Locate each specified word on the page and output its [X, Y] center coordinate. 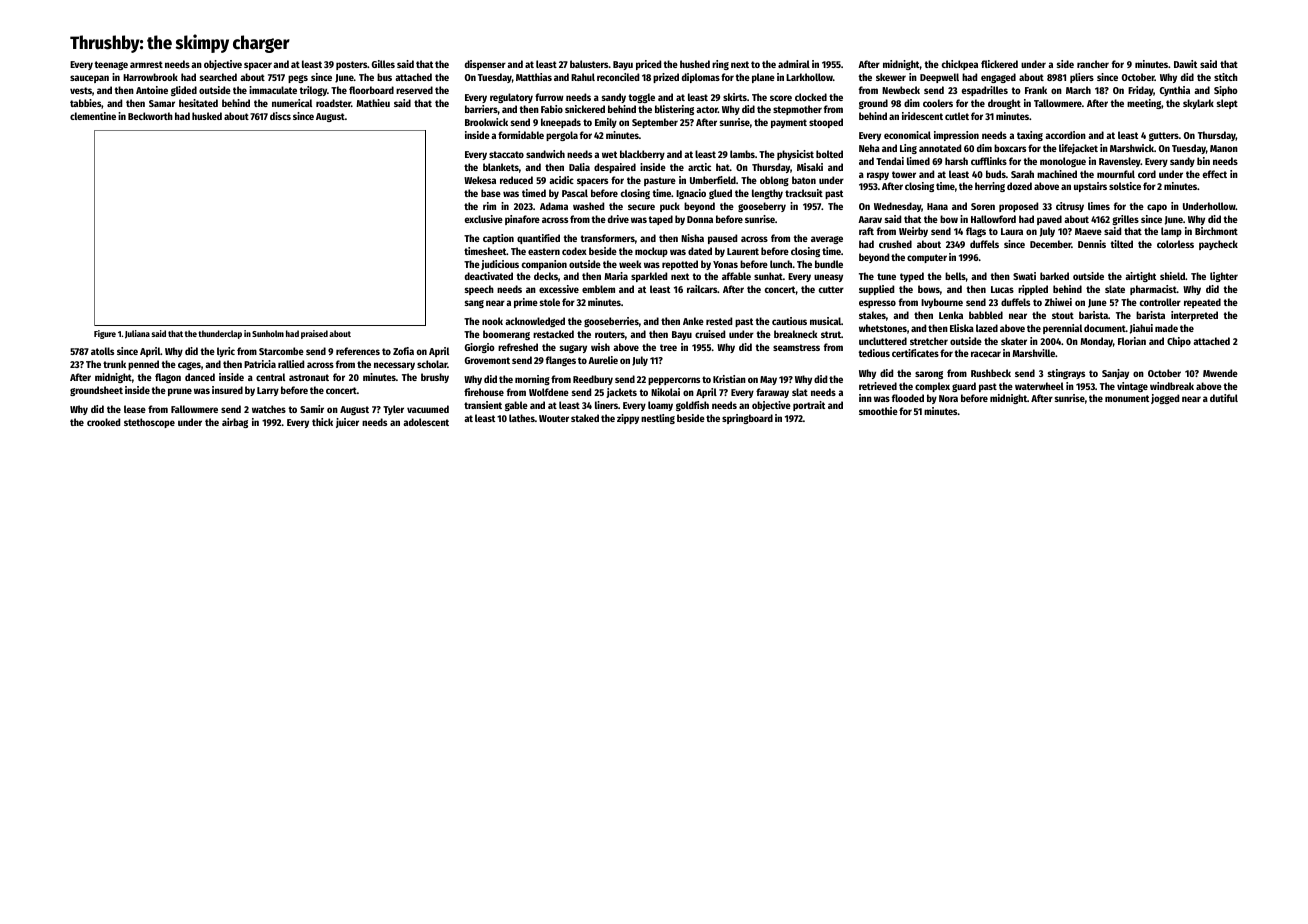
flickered [999, 64]
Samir [312, 409]
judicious [500, 265]
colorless [1175, 244]
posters [351, 65]
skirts [735, 97]
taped [661, 220]
